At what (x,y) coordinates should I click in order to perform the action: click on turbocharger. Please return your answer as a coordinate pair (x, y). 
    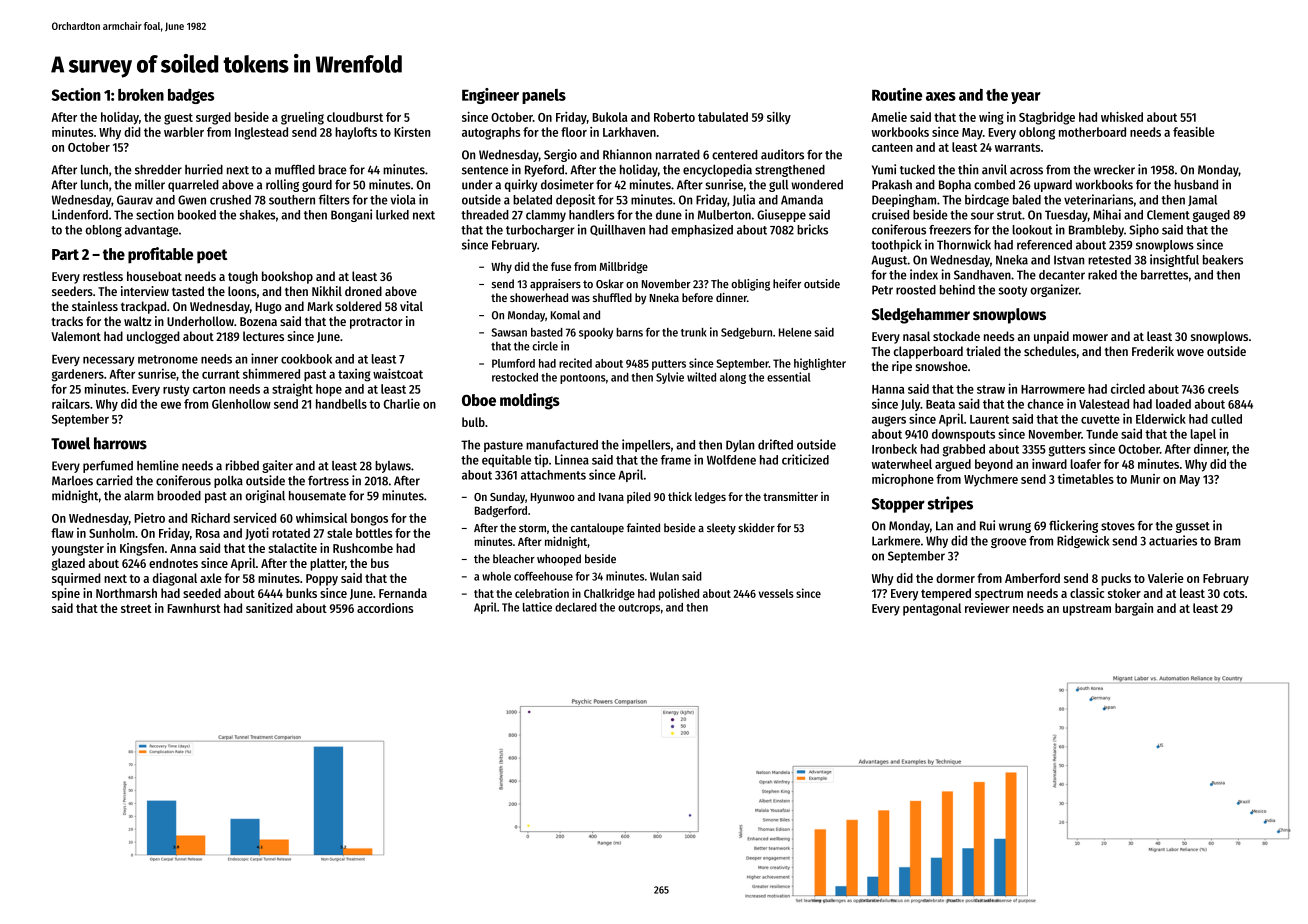
    Looking at the image, I should click on (540, 231).
